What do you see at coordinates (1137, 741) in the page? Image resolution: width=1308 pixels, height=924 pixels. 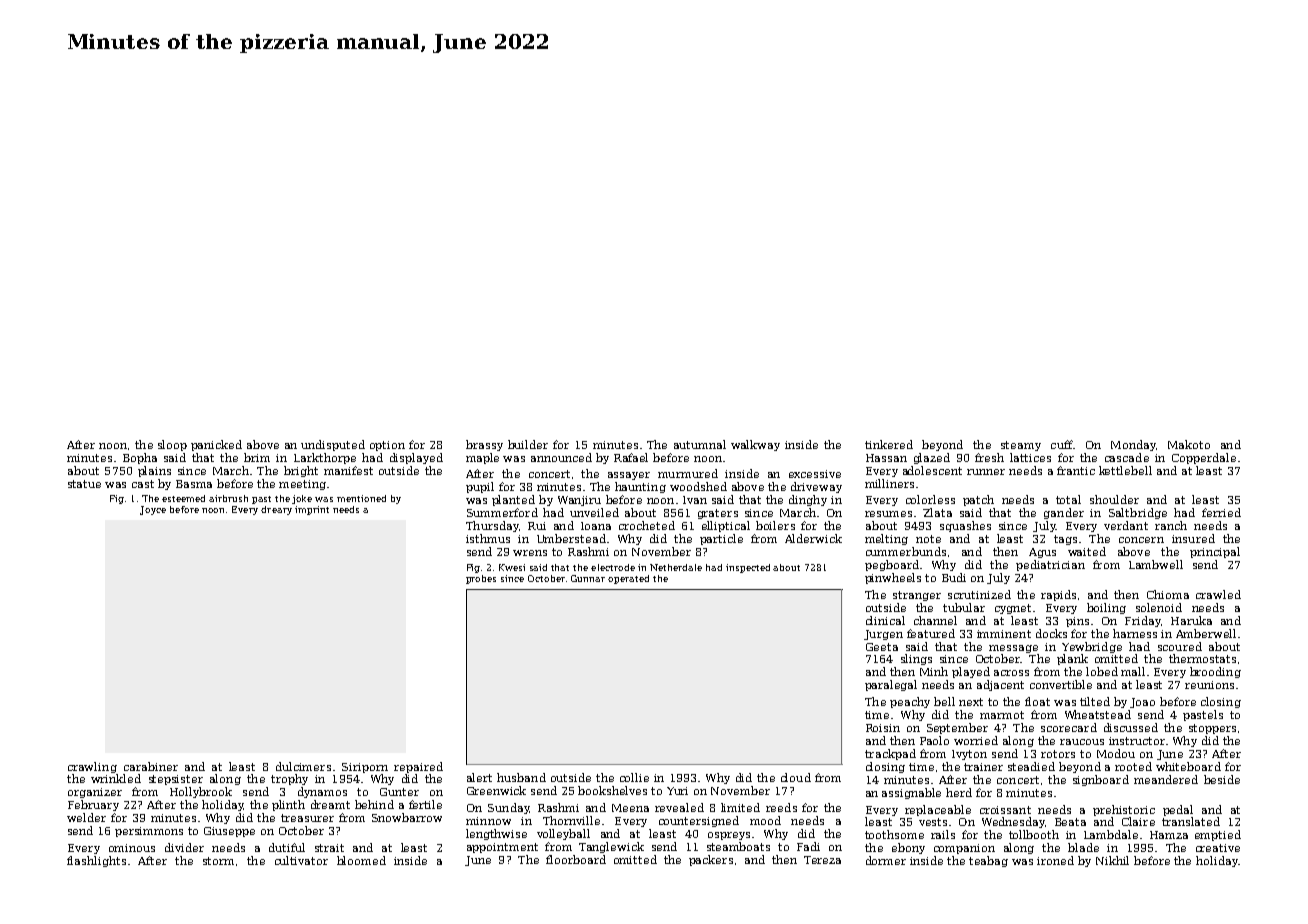 I see `instructor` at bounding box center [1137, 741].
